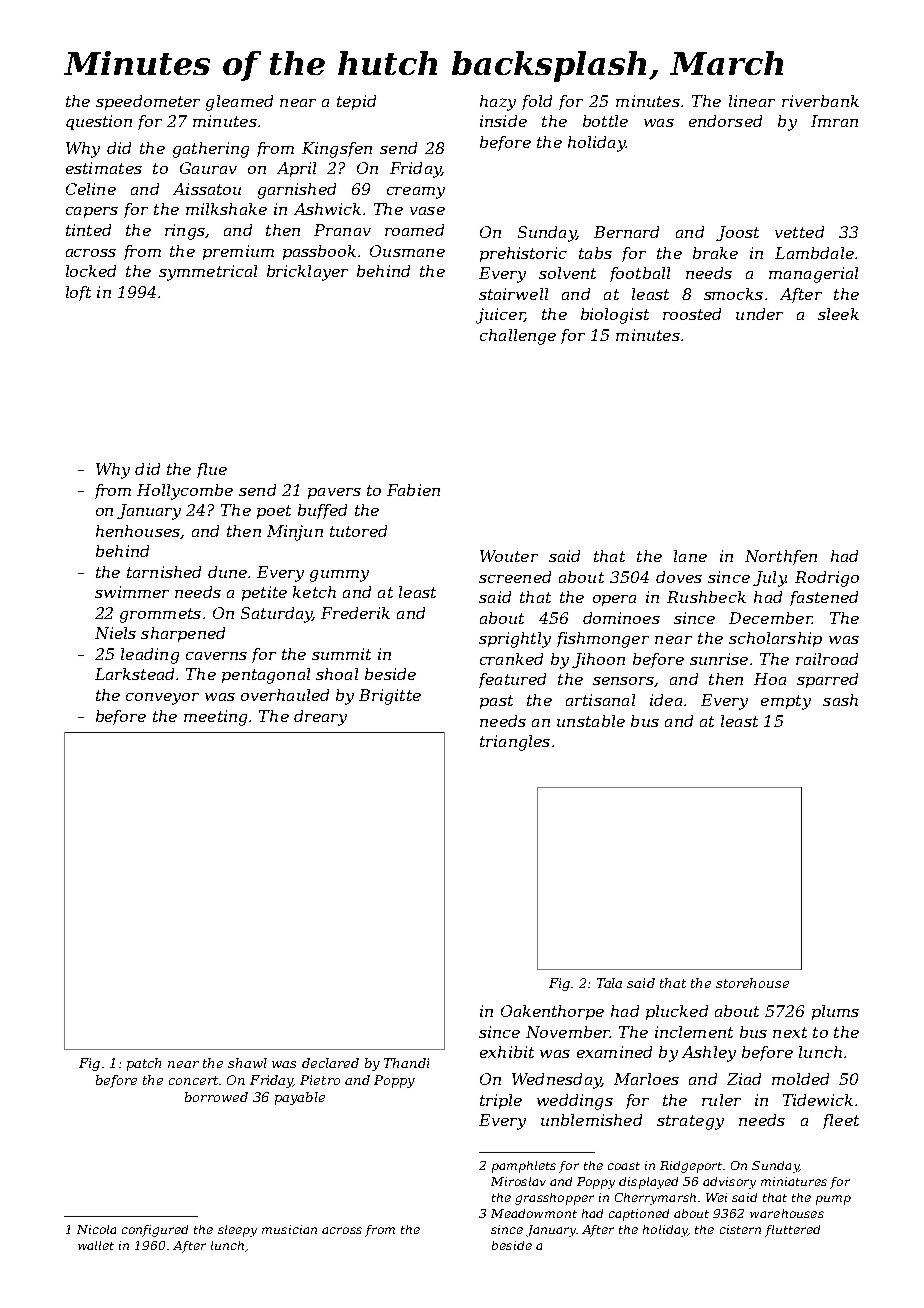 The image size is (924, 1308). I want to click on meeting, so click(215, 718).
